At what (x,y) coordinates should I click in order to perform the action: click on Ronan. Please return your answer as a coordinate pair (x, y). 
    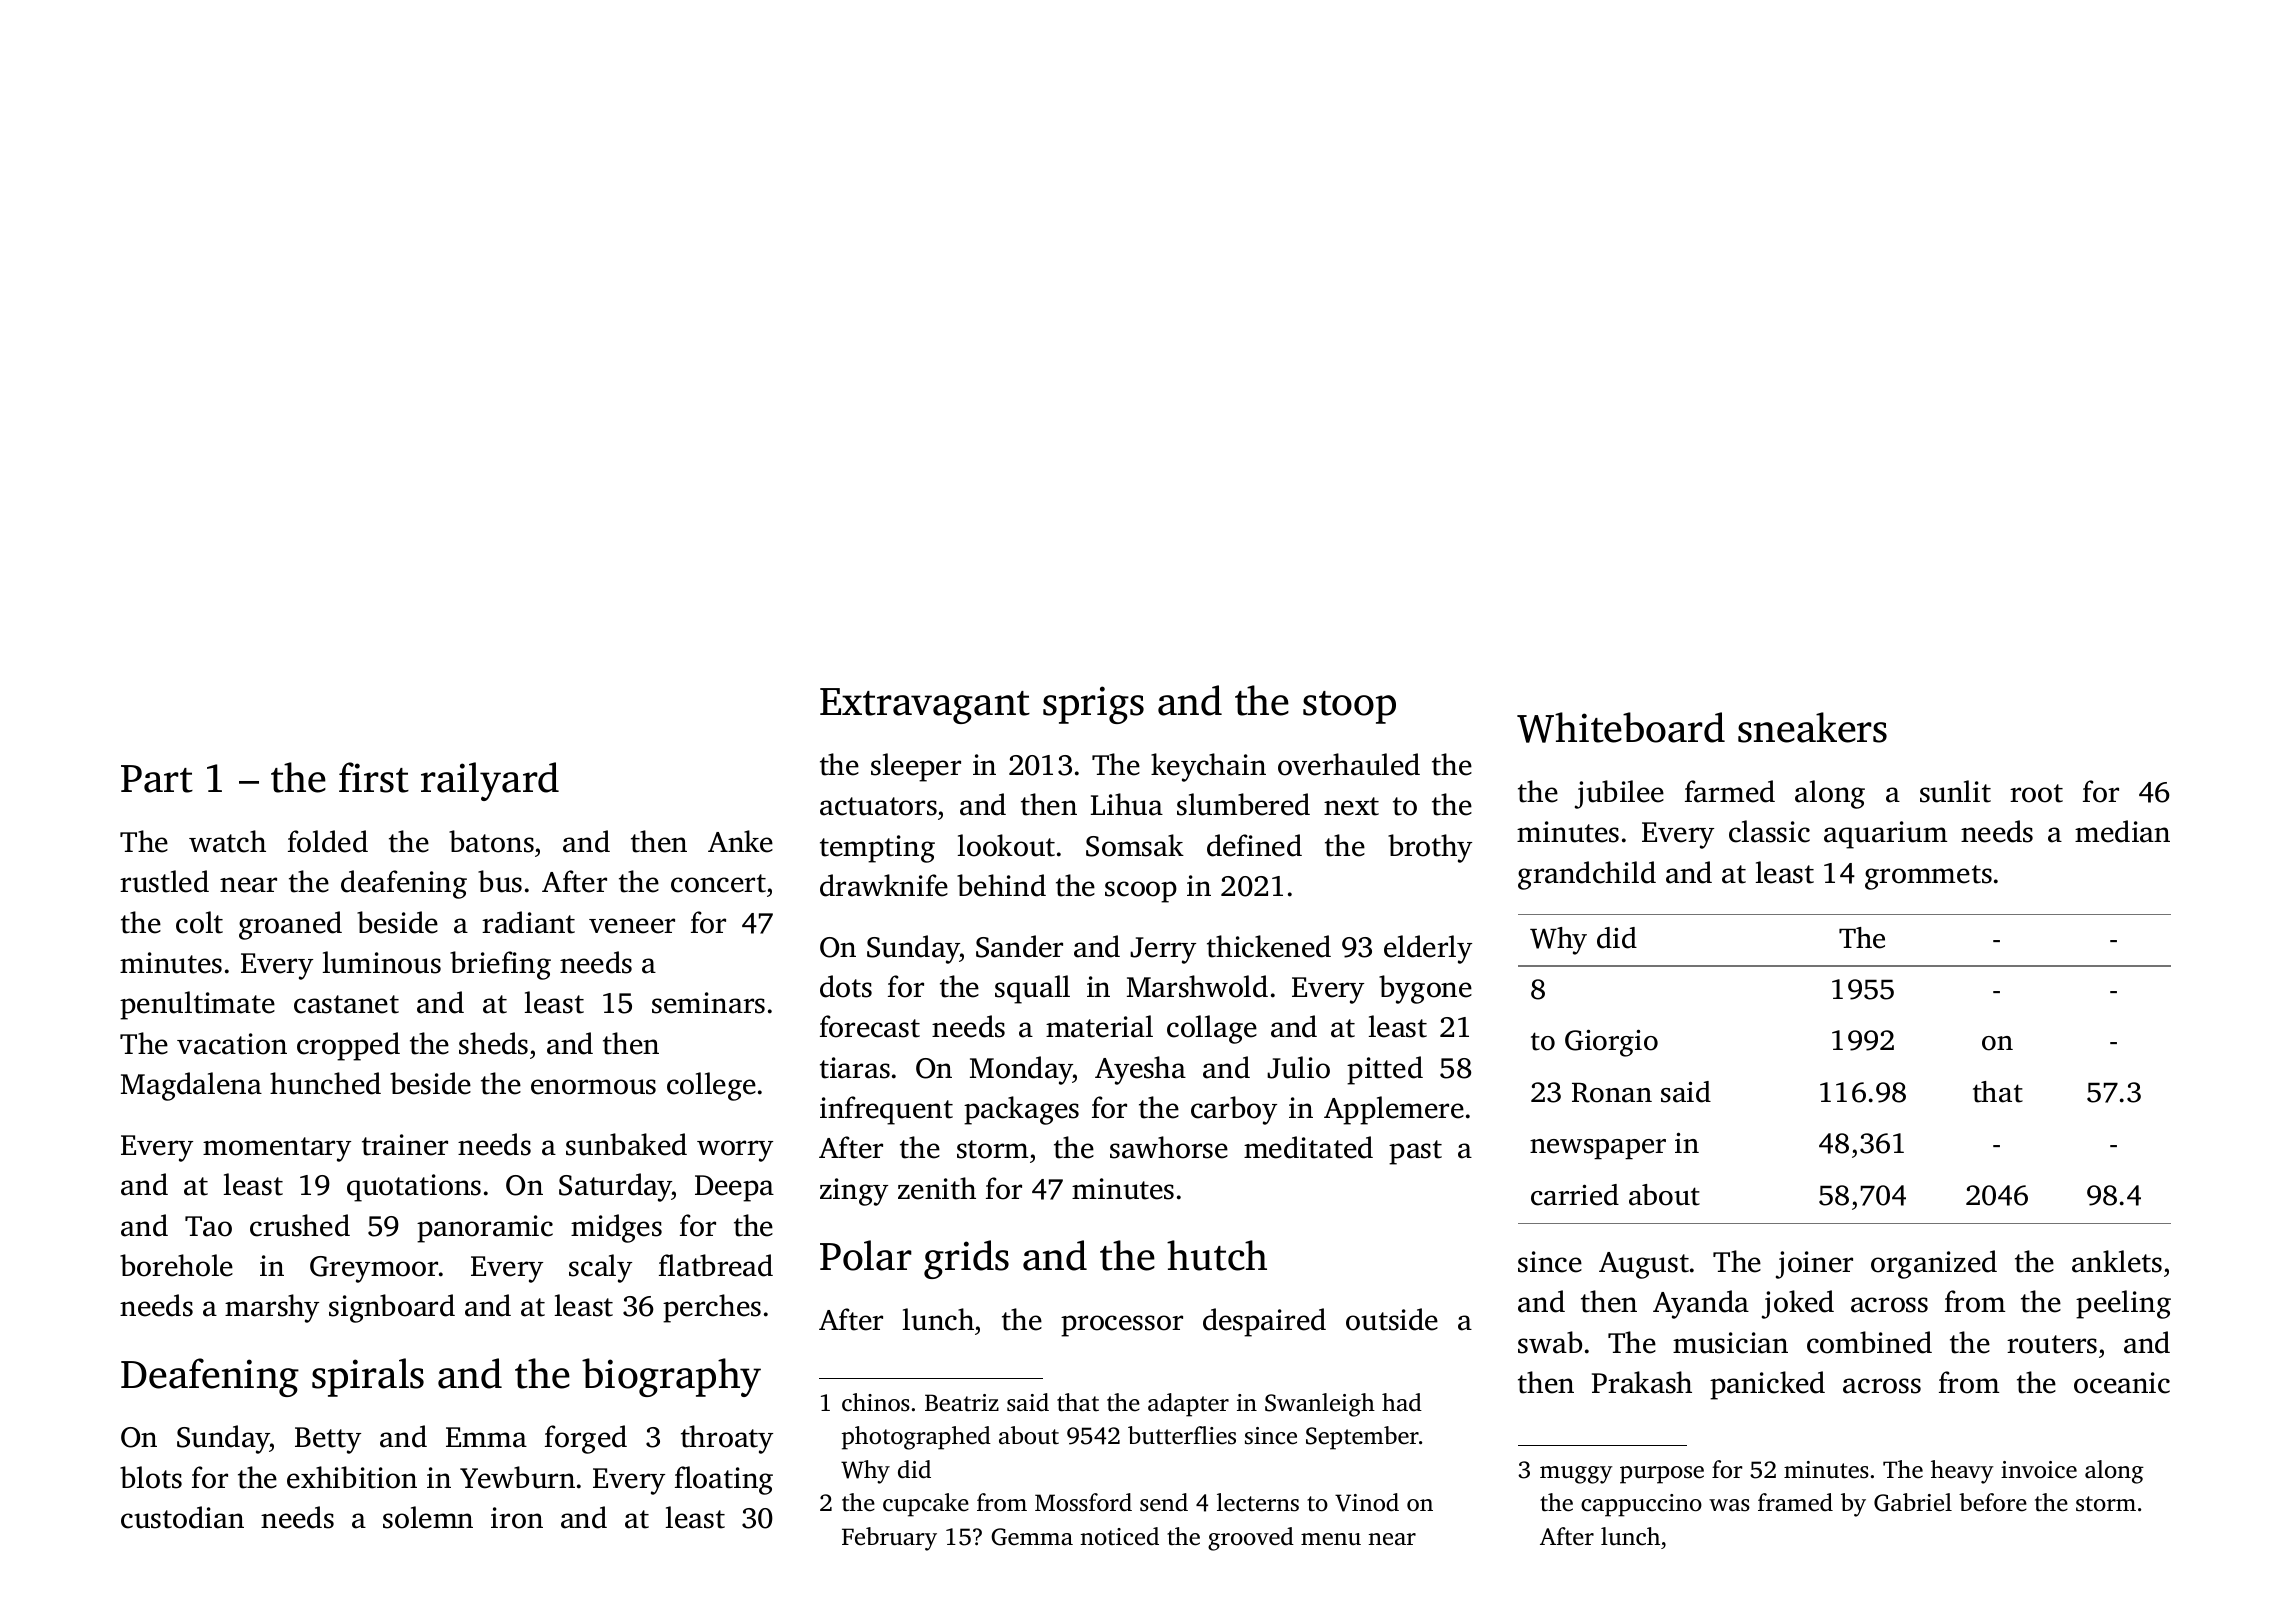
    Looking at the image, I should click on (1612, 1093).
